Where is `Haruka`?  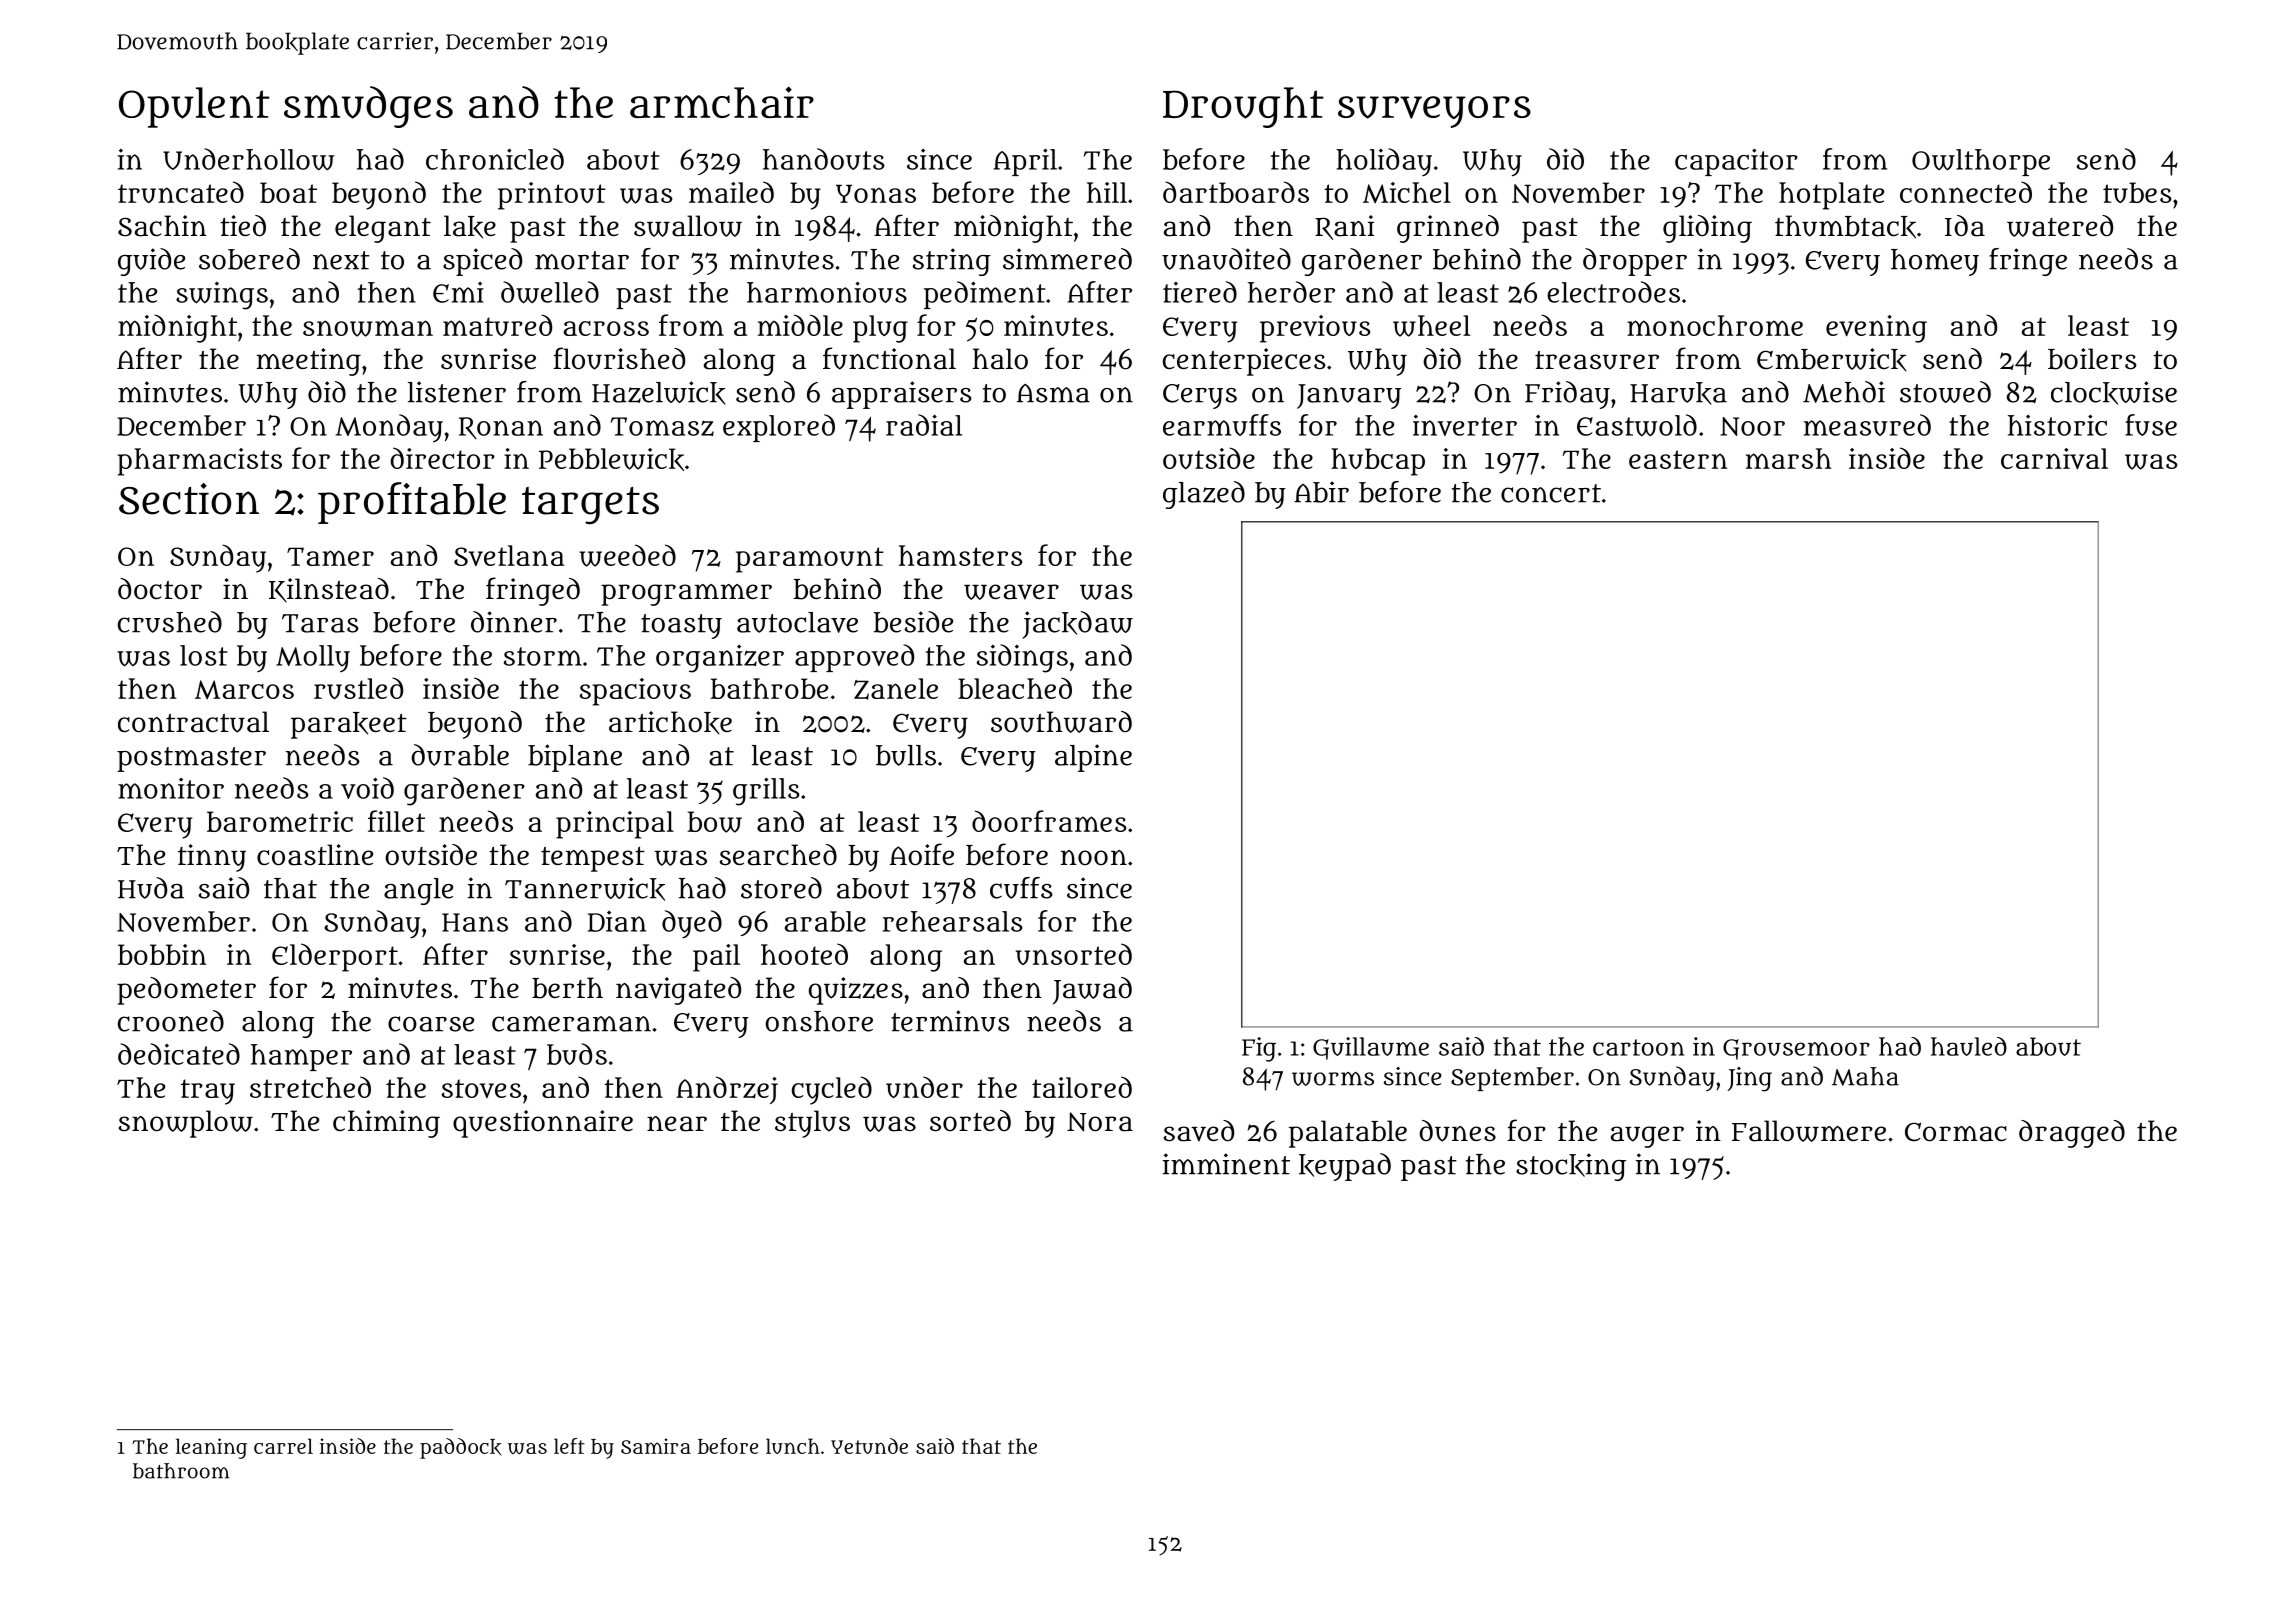
Haruka is located at coordinates (1678, 393).
